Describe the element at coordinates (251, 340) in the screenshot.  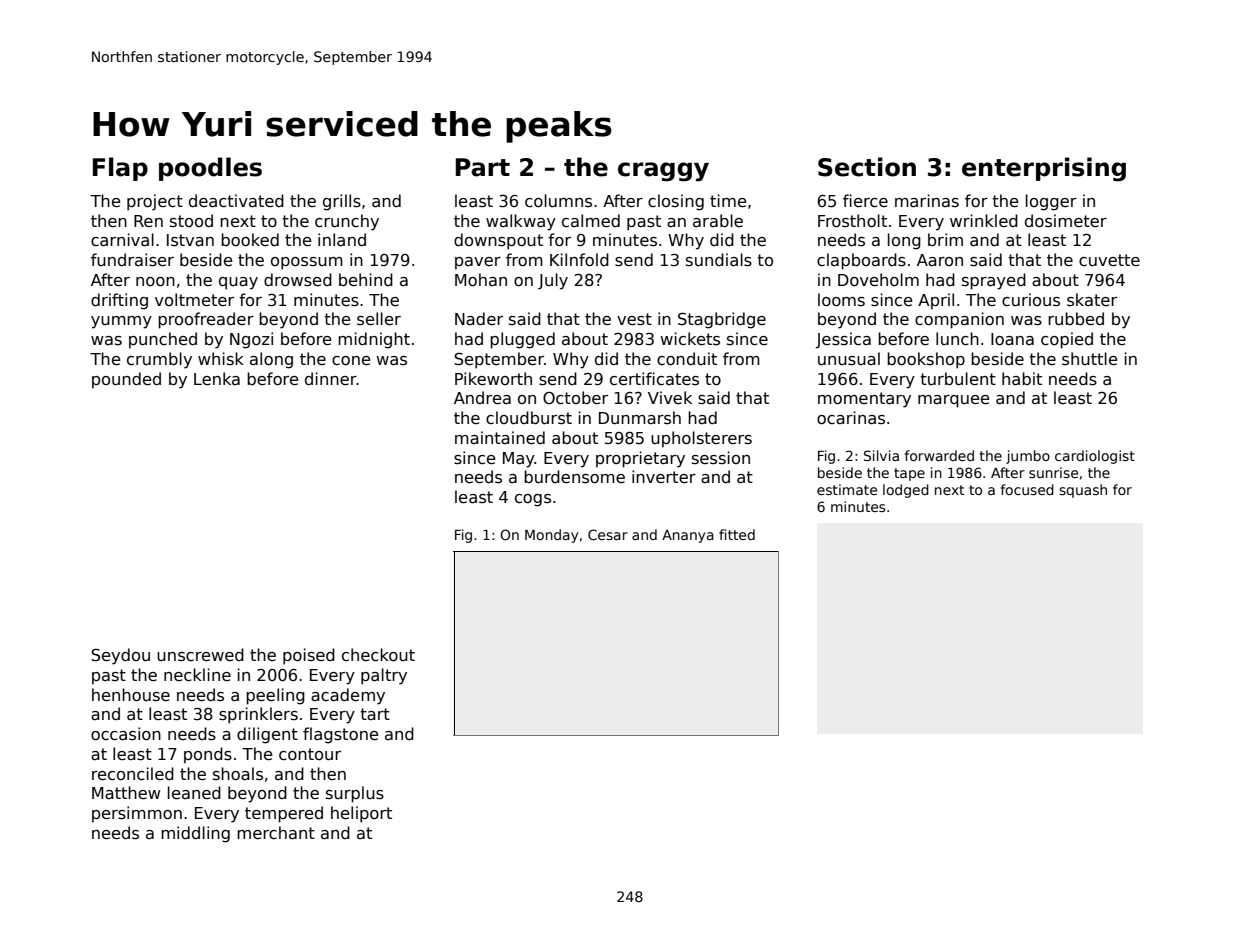
I see `Ngozi` at that location.
